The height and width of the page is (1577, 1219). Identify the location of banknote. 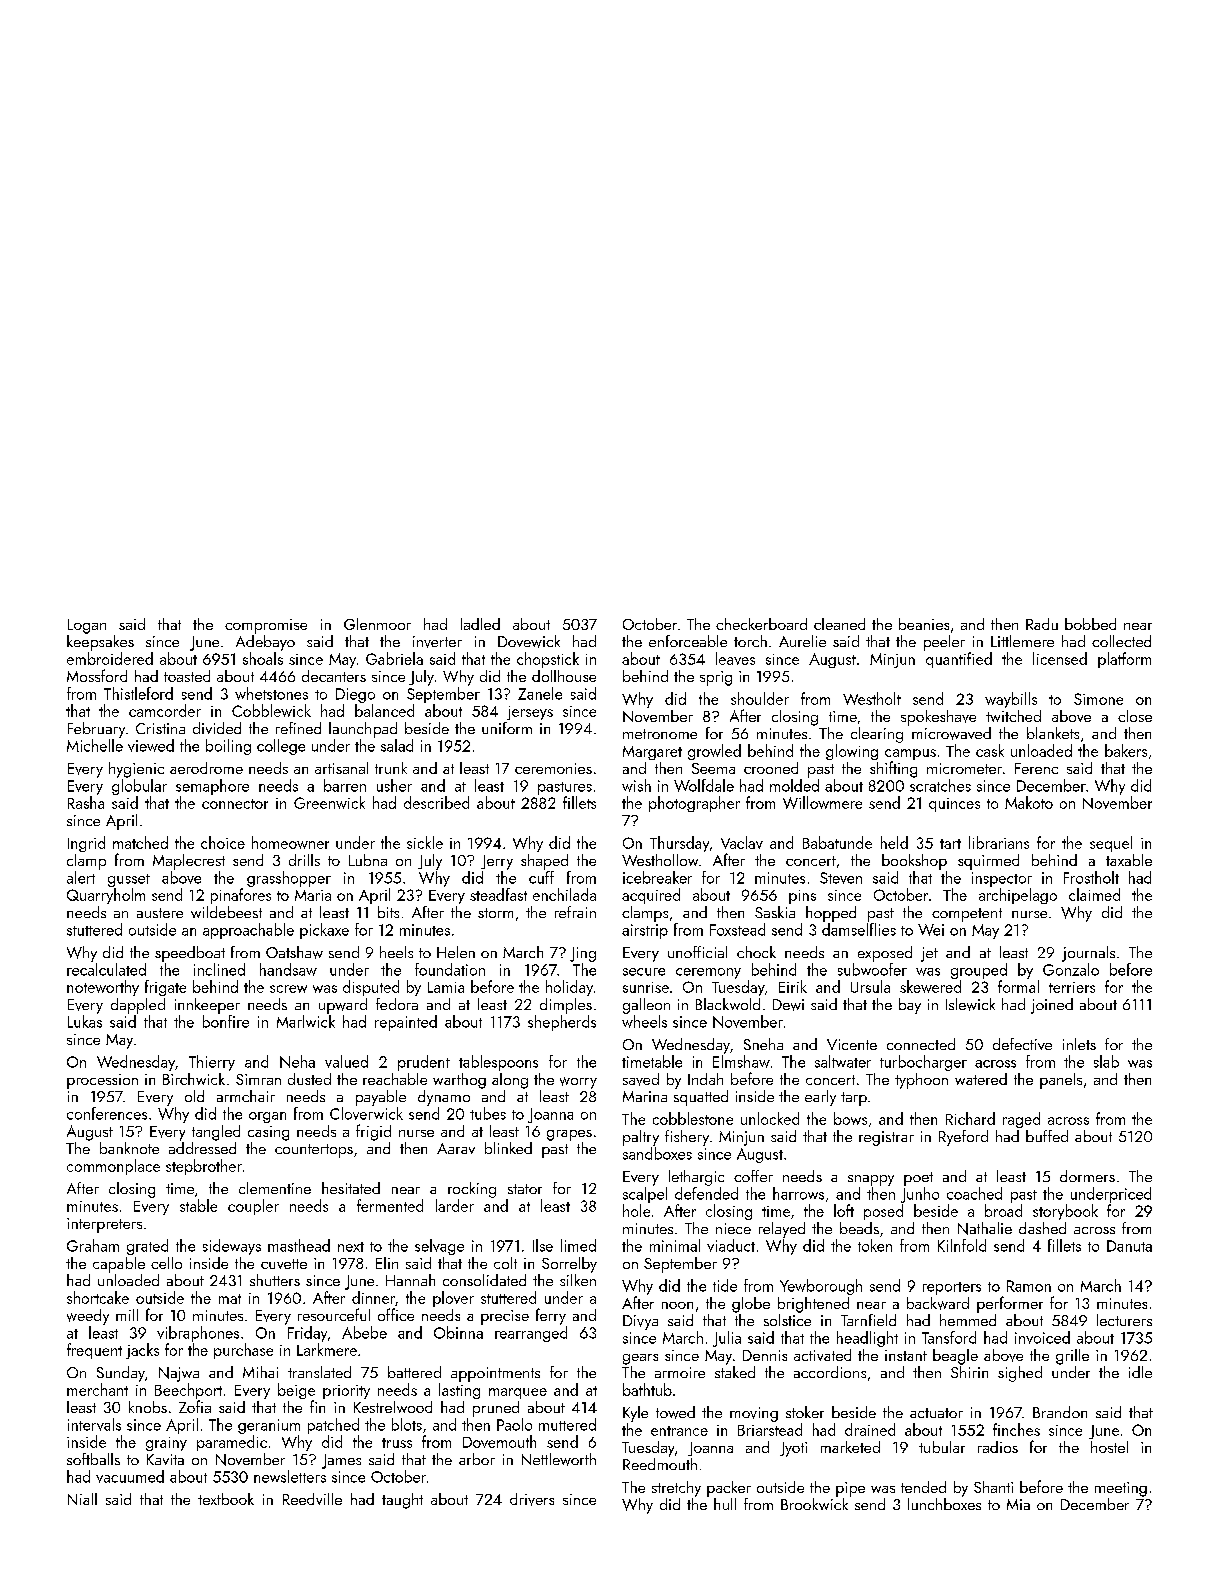
(129, 1148).
